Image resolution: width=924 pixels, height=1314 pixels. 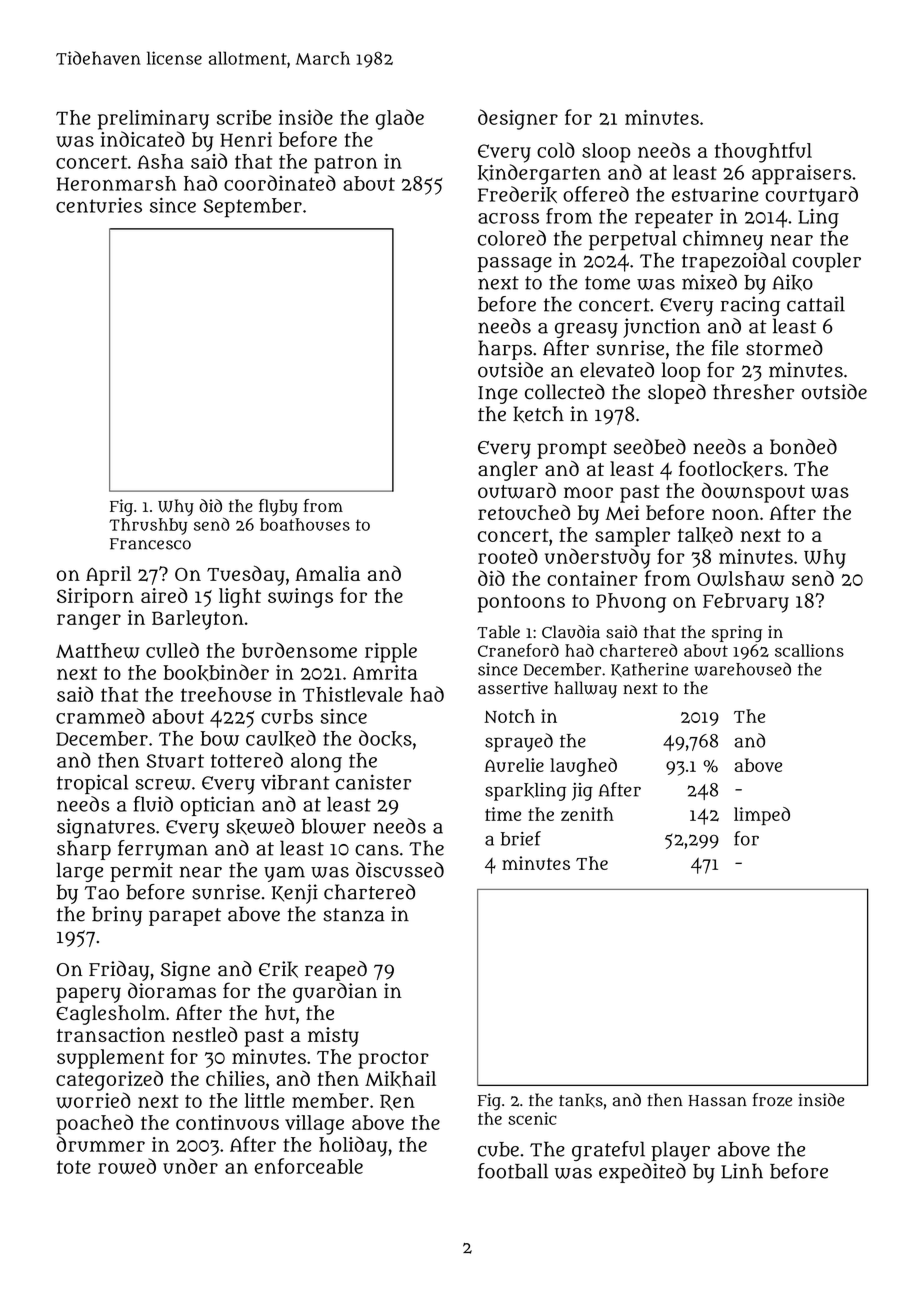 I want to click on poached, so click(x=94, y=1124).
